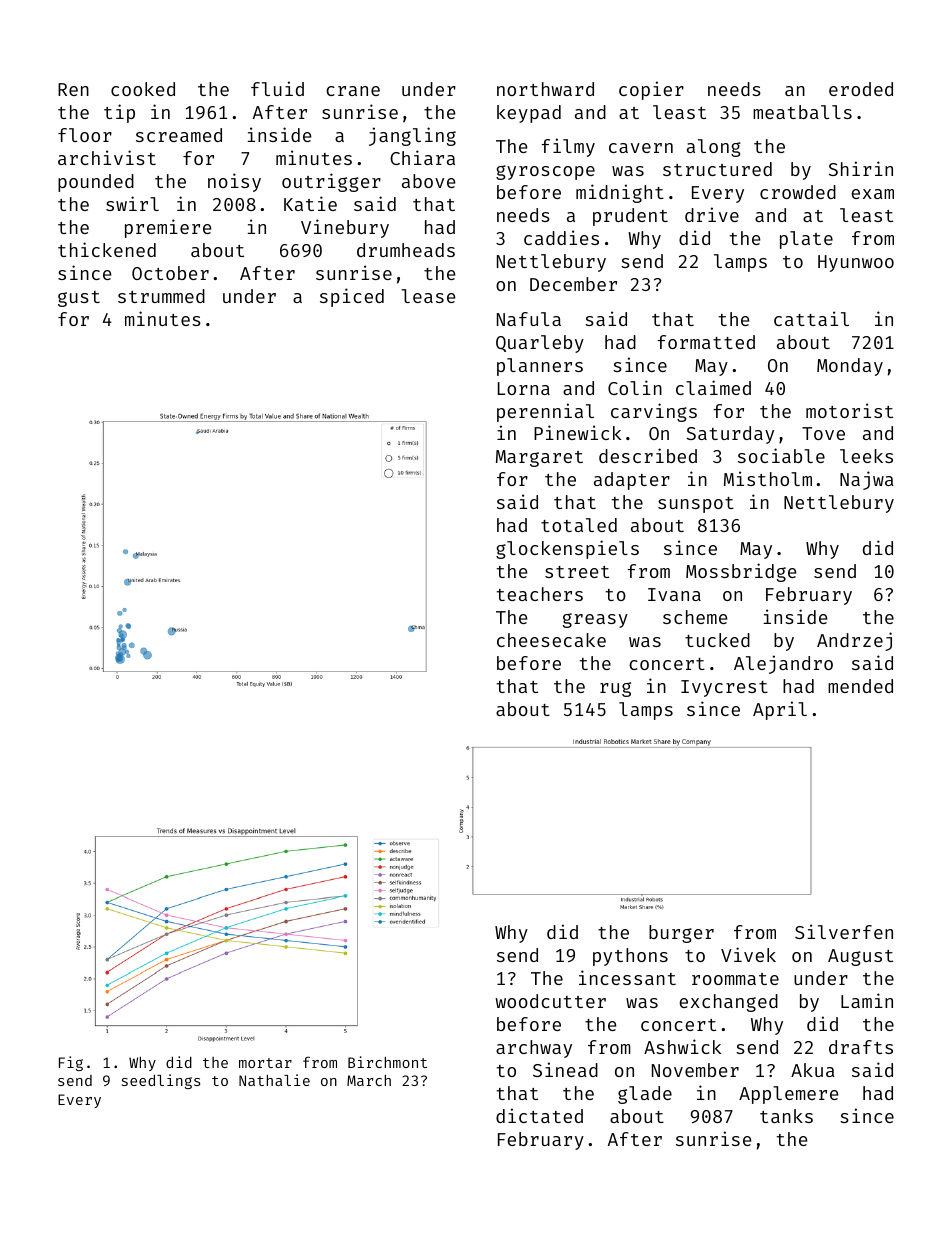 This screenshot has width=952, height=1233. I want to click on Lorna, so click(524, 388).
